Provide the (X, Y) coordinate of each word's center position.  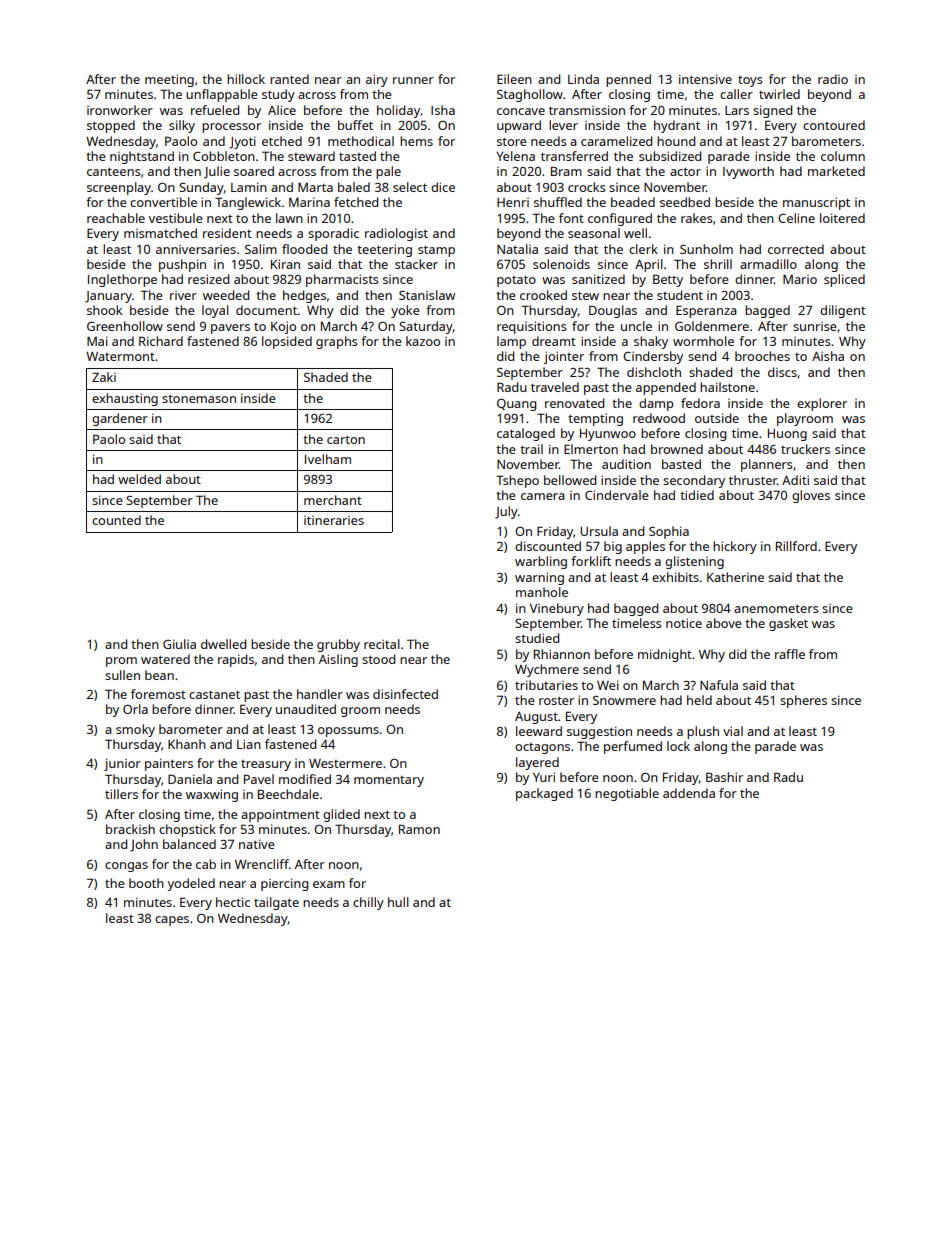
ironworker (120, 110)
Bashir (724, 777)
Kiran (285, 264)
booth (146, 883)
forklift (591, 561)
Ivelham (328, 459)
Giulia (179, 644)
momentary (389, 781)
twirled (779, 94)
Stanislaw (427, 295)
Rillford (796, 546)
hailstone (727, 387)
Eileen (514, 79)
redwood (659, 418)
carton (346, 439)
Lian (249, 744)
